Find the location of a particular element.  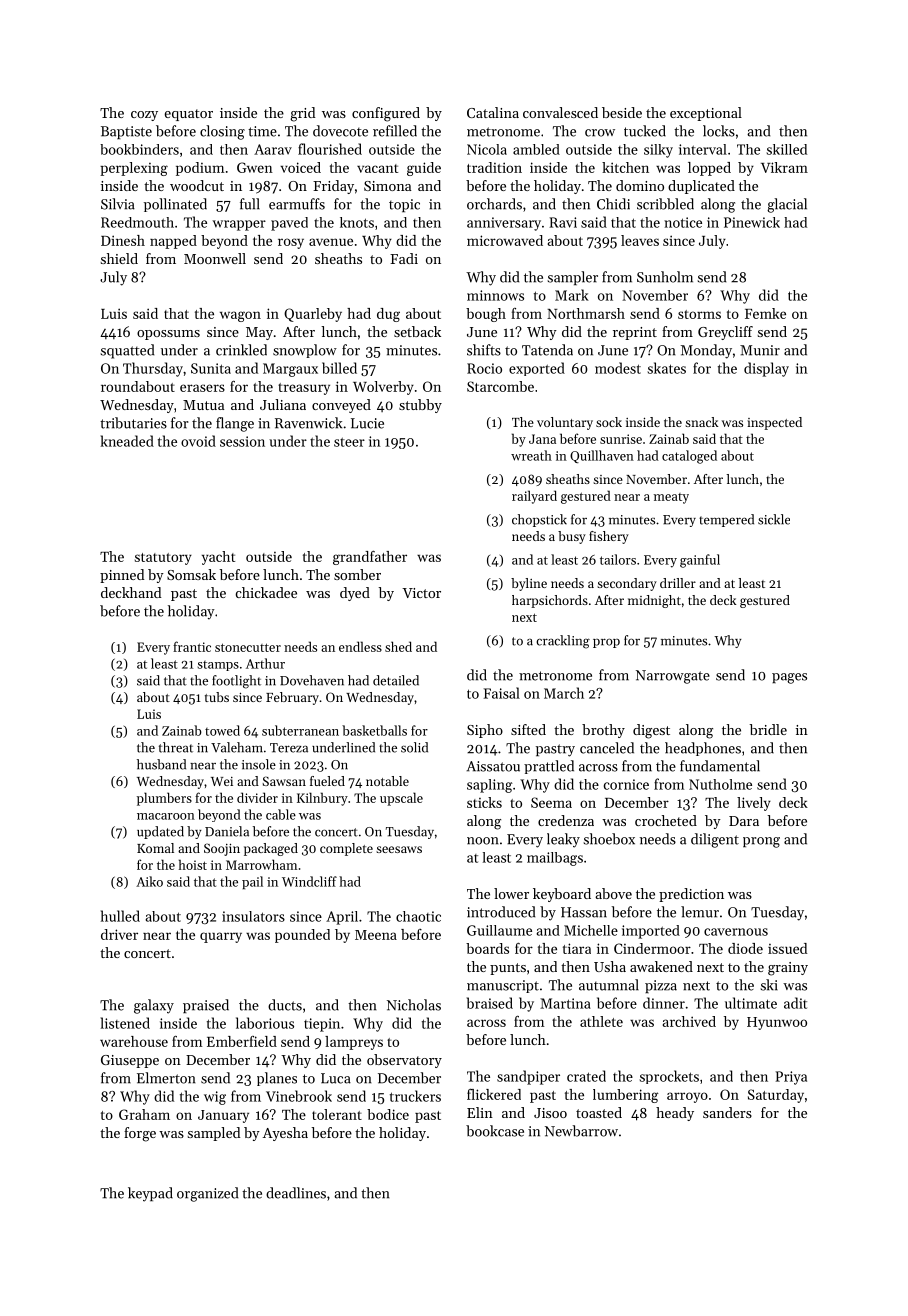

prediction is located at coordinates (691, 895).
